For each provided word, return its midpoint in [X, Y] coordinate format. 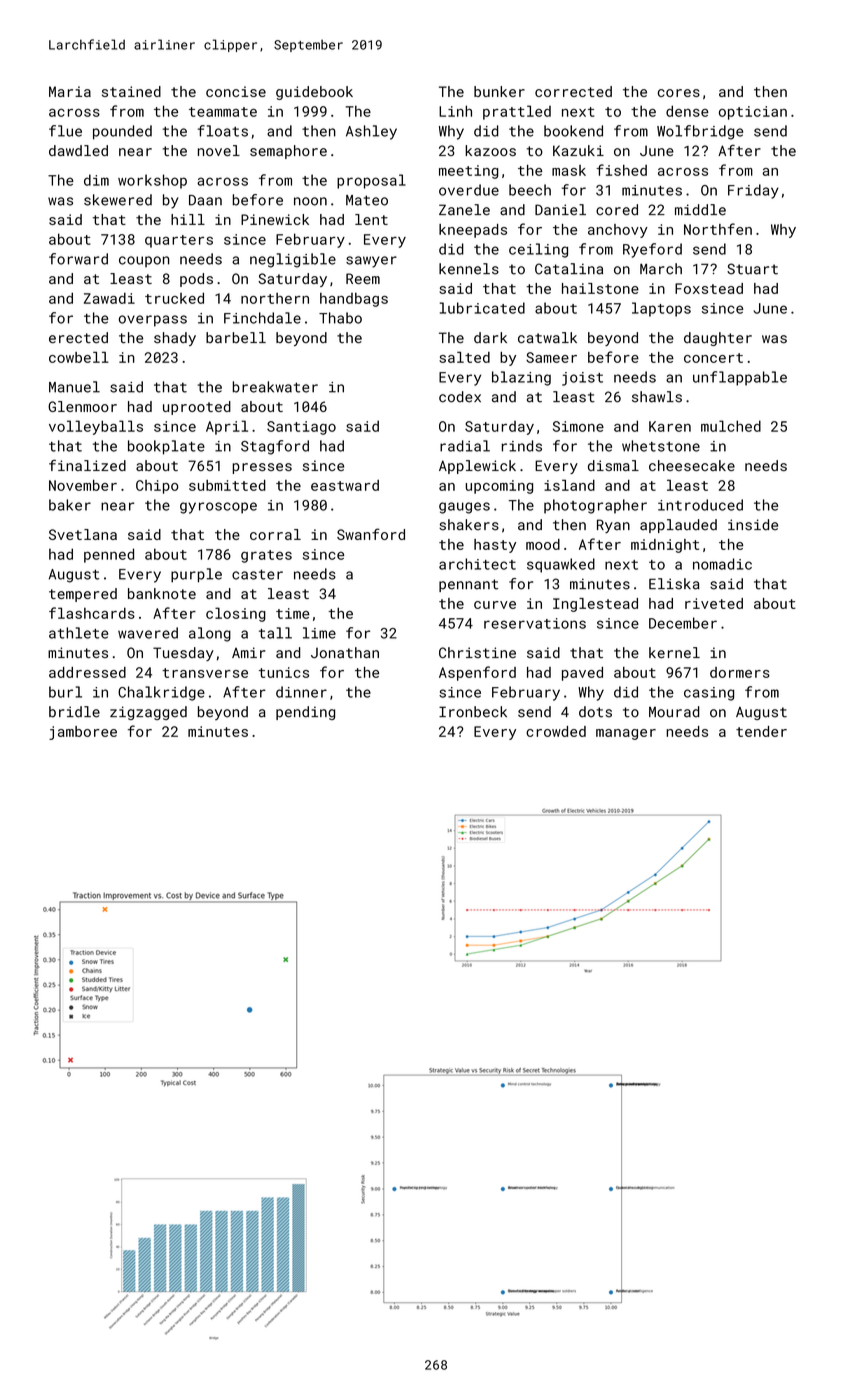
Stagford [275, 447]
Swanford [371, 534]
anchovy [618, 231]
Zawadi [109, 298]
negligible [293, 260]
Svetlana [83, 534]
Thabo [340, 318]
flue [65, 131]
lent [371, 219]
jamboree [83, 733]
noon [310, 201]
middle [700, 210]
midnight [665, 546]
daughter [718, 339]
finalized [87, 465]
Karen [670, 426]
